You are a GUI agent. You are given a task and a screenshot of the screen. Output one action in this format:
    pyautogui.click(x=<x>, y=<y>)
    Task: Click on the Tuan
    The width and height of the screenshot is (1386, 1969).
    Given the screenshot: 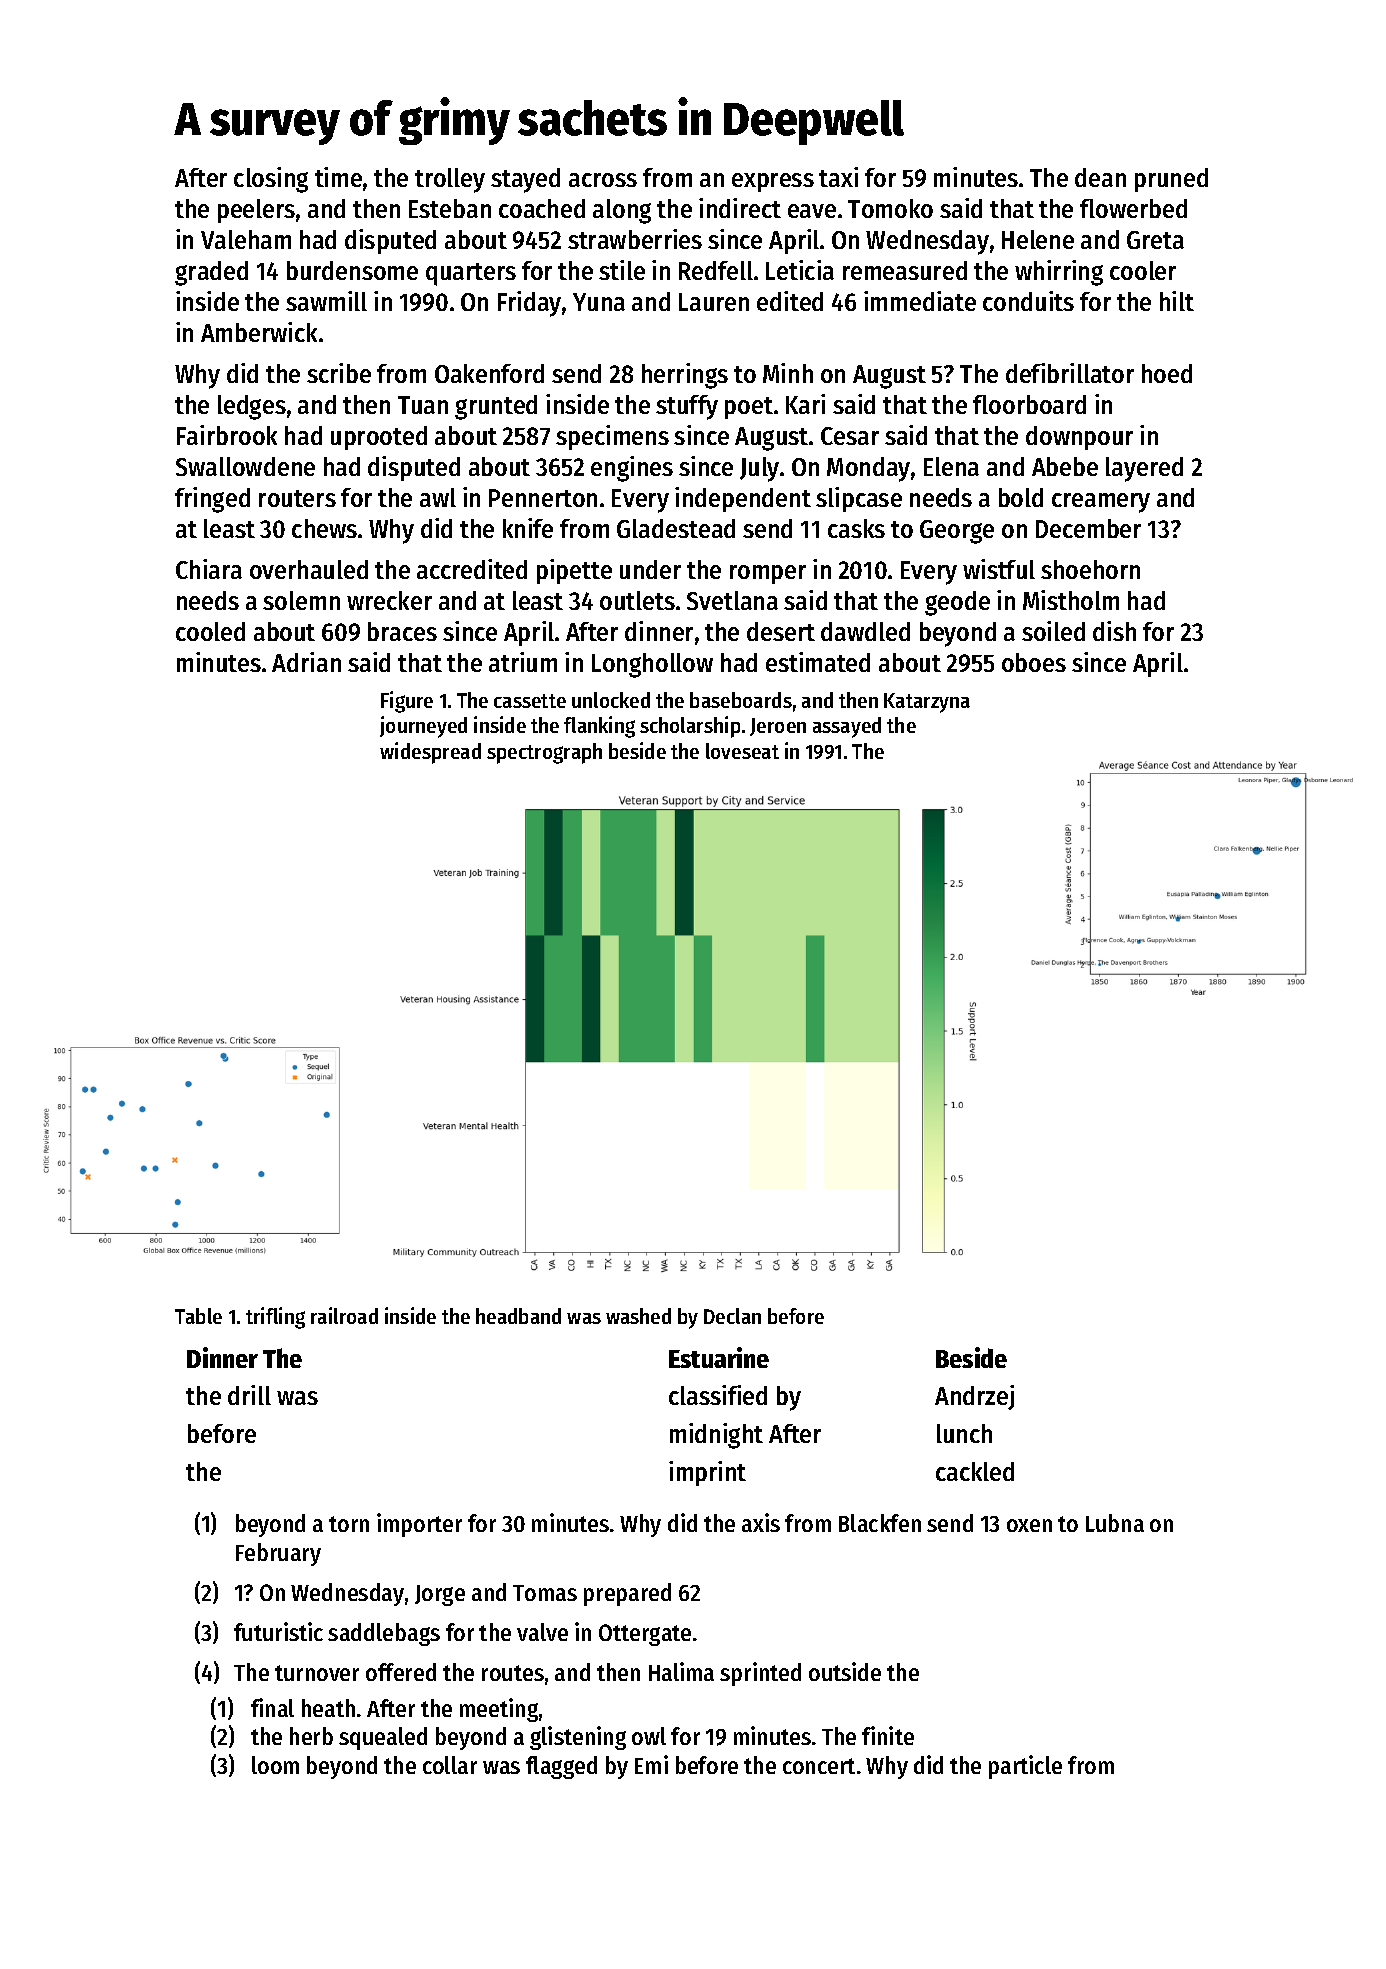 What is the action you would take?
    pyautogui.click(x=423, y=405)
